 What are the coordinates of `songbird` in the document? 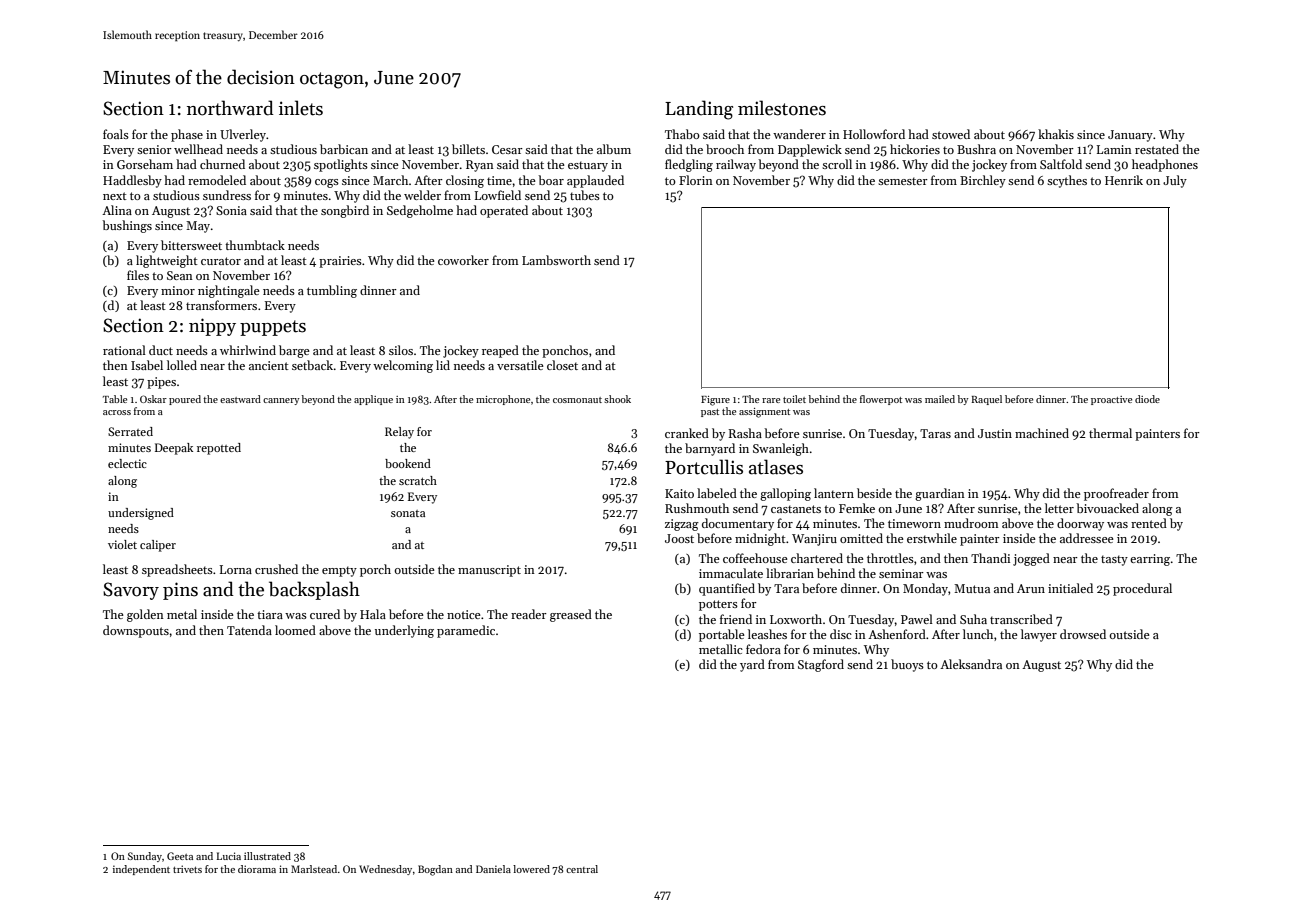 It's located at (345, 211).
